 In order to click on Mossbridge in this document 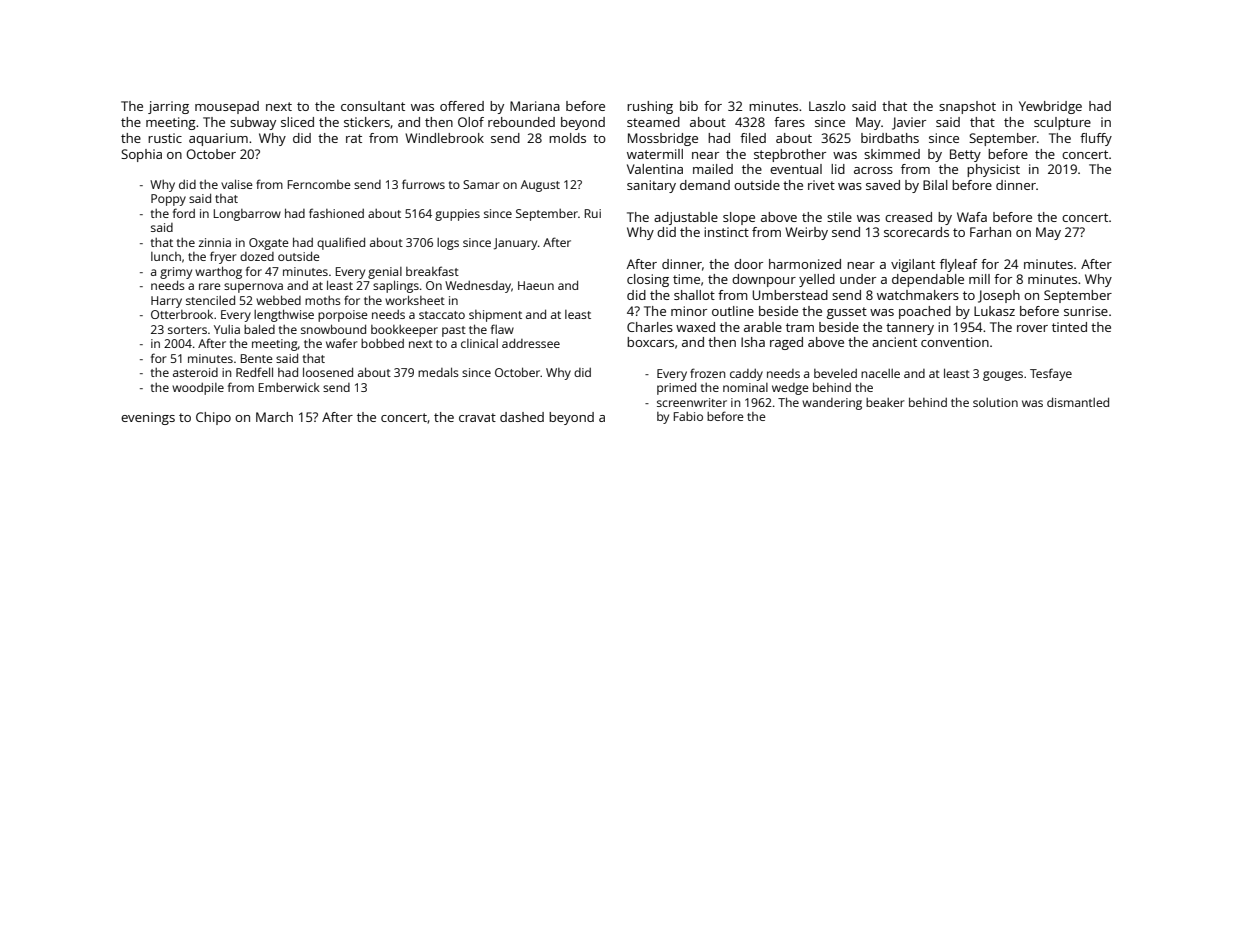, I will do `click(663, 139)`.
